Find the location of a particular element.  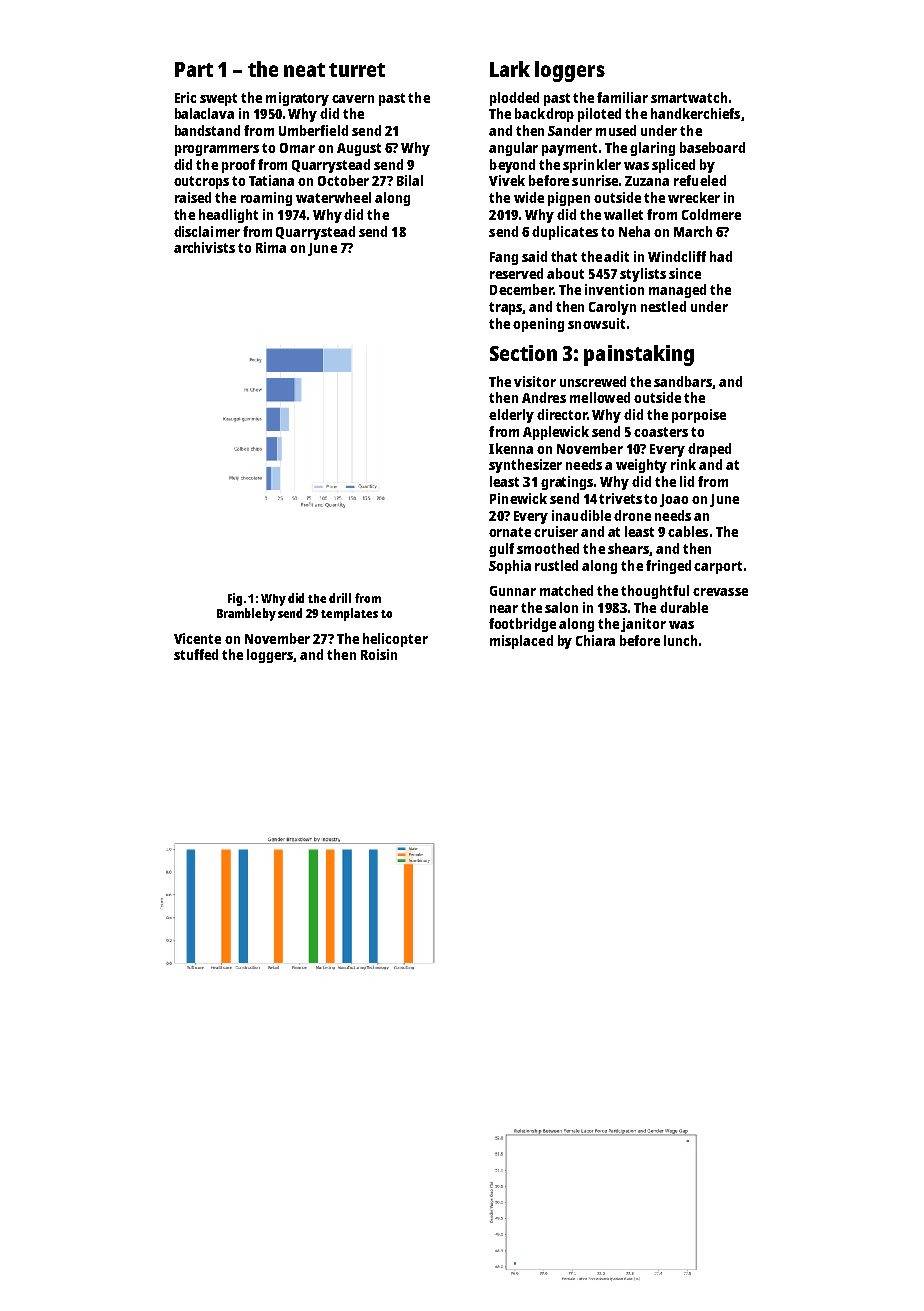

elderly is located at coordinates (511, 416).
